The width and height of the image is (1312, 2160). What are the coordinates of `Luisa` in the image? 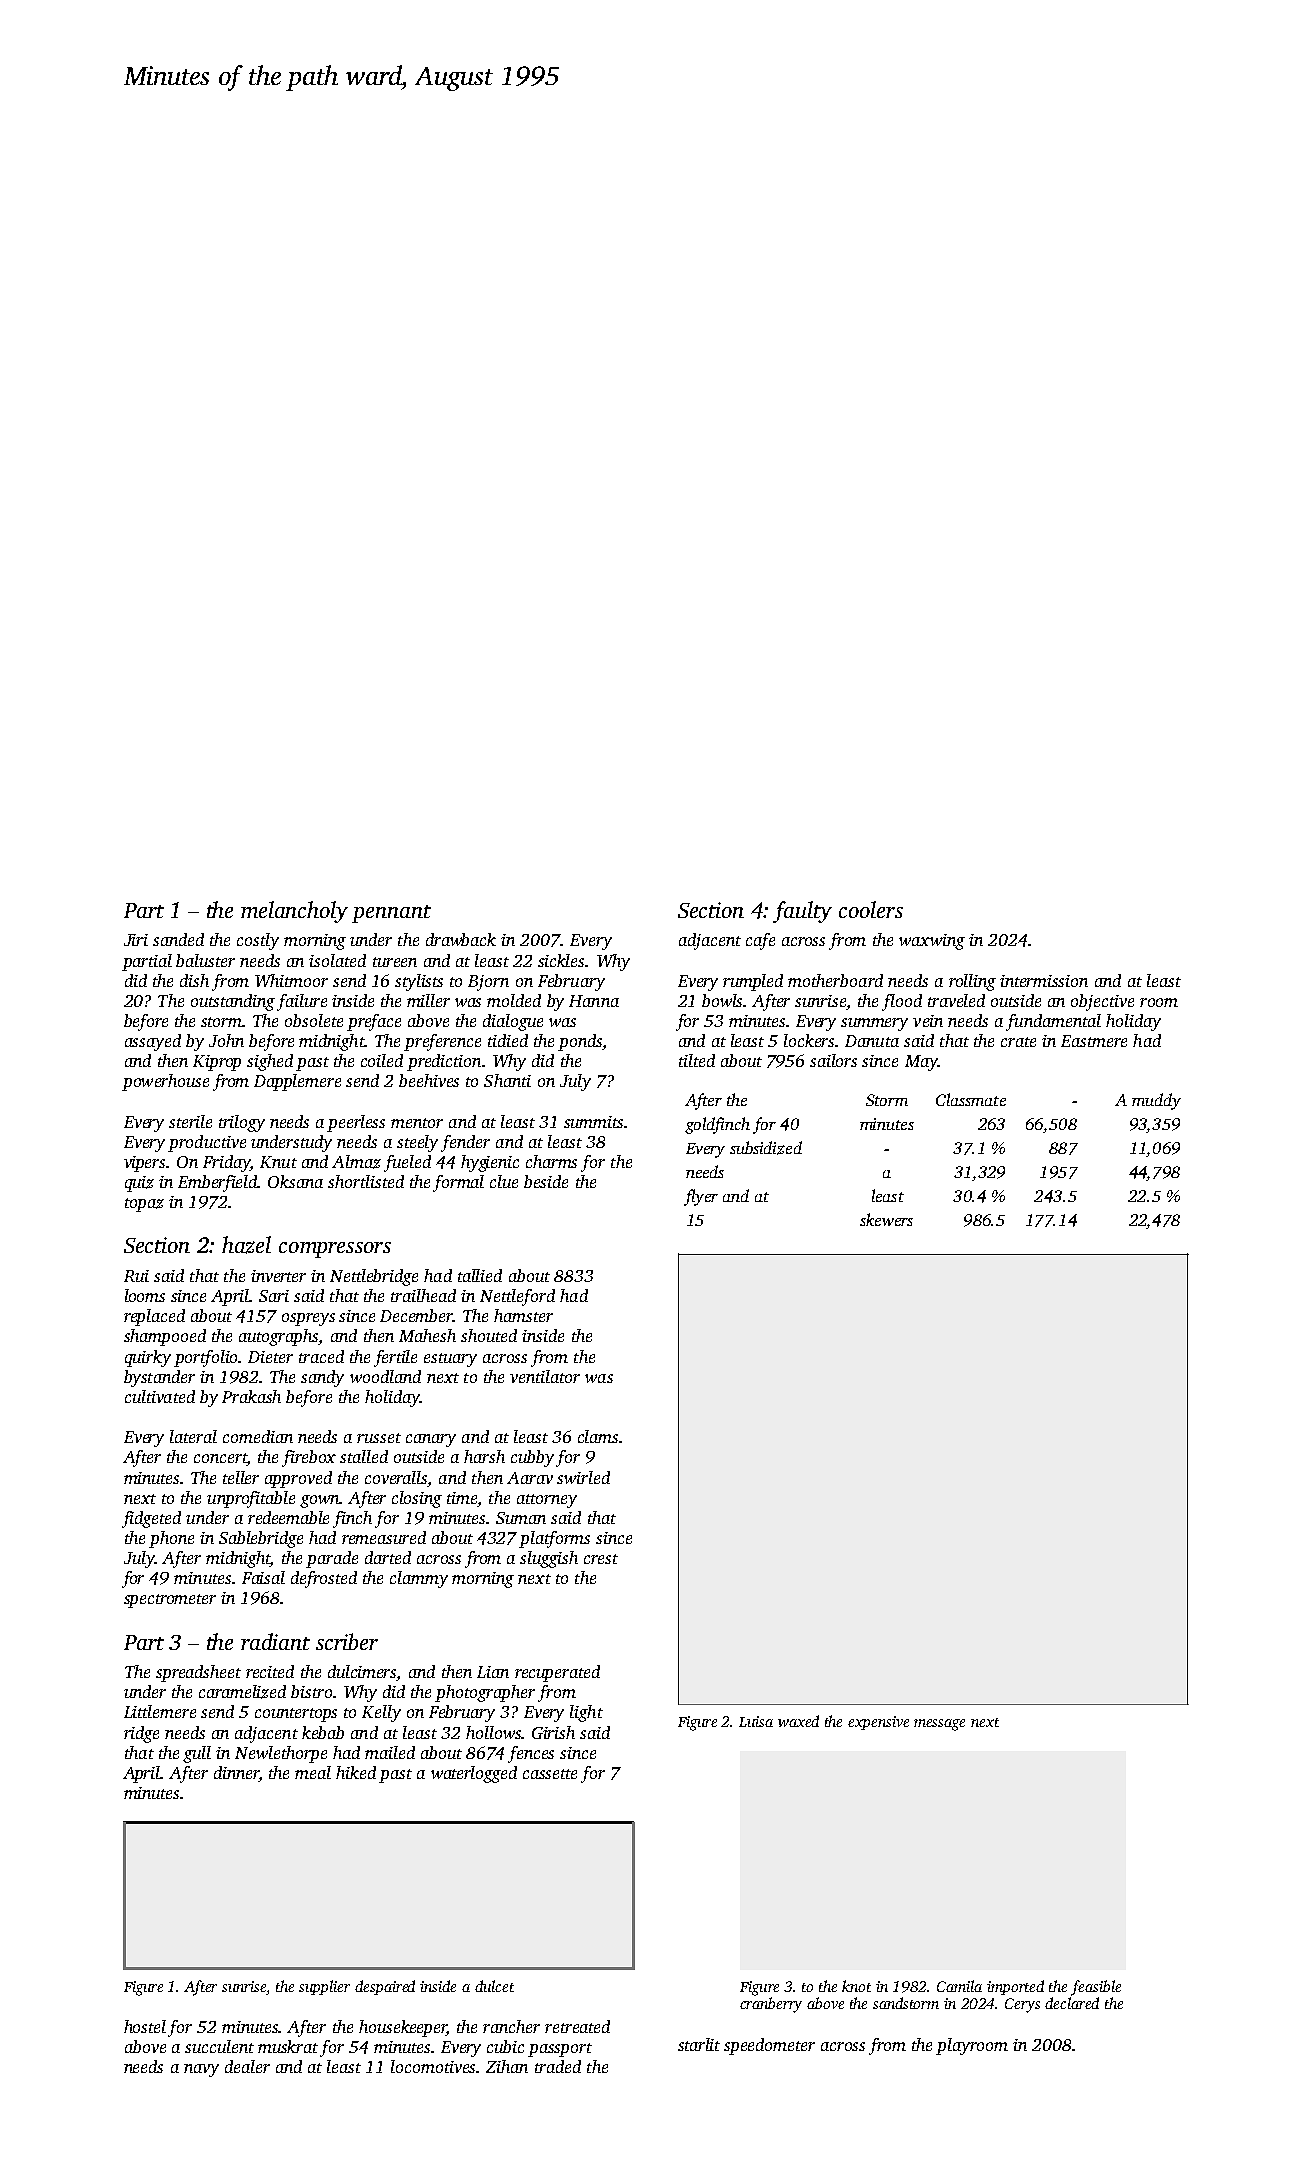 It's located at (756, 1721).
